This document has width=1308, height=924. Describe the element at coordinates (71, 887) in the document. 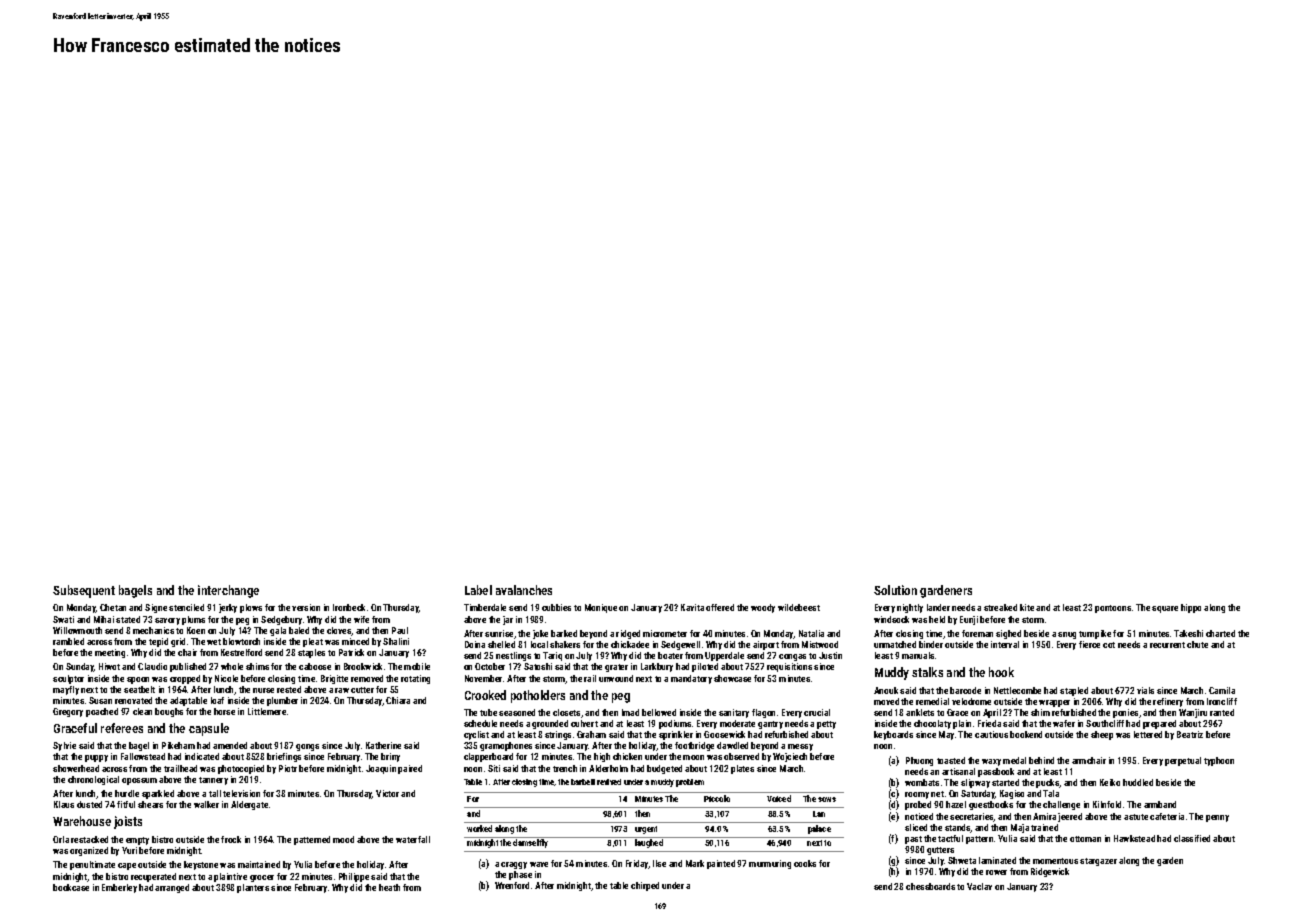

I see `bookcase` at that location.
